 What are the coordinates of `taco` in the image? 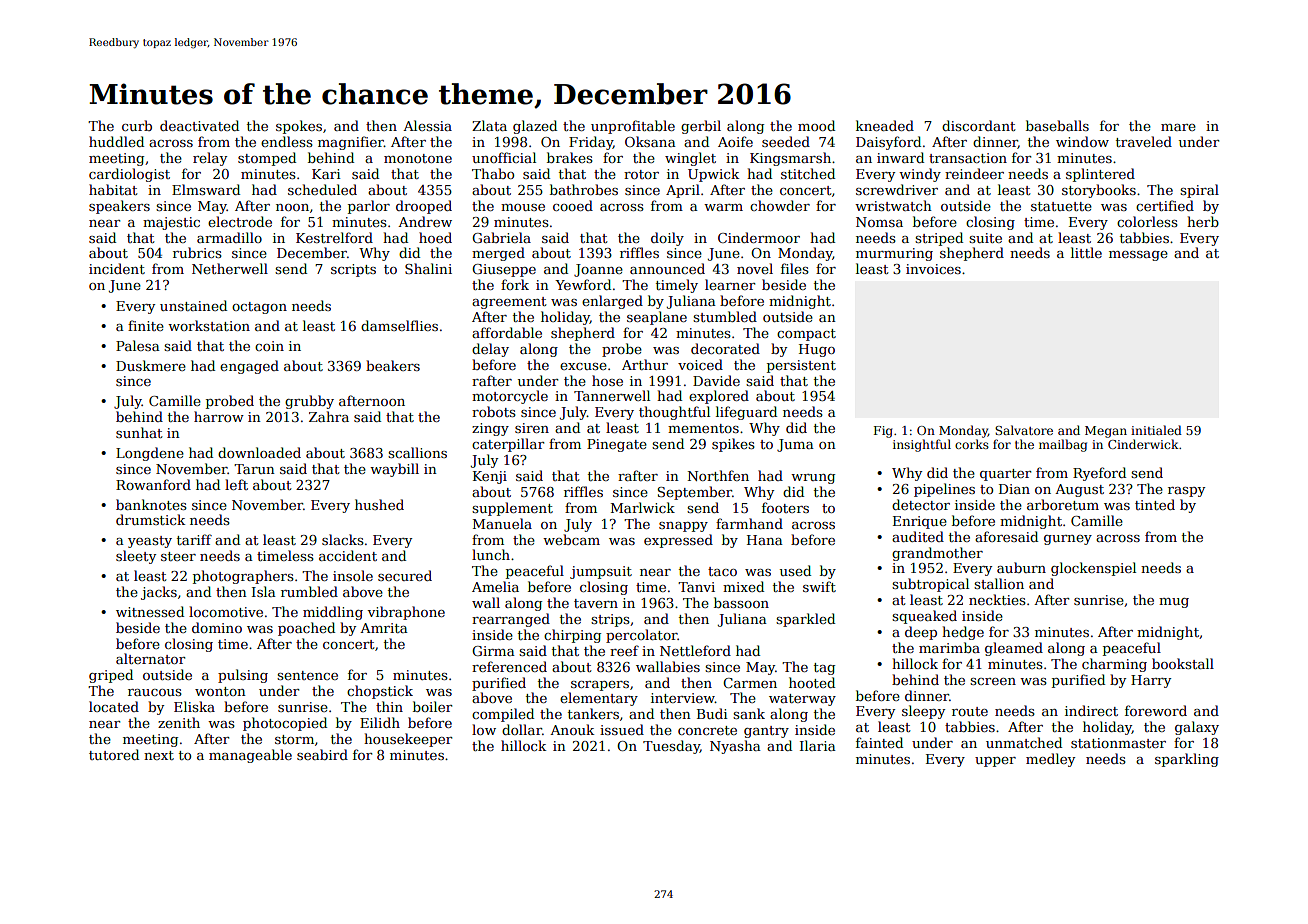 It's located at (722, 571).
